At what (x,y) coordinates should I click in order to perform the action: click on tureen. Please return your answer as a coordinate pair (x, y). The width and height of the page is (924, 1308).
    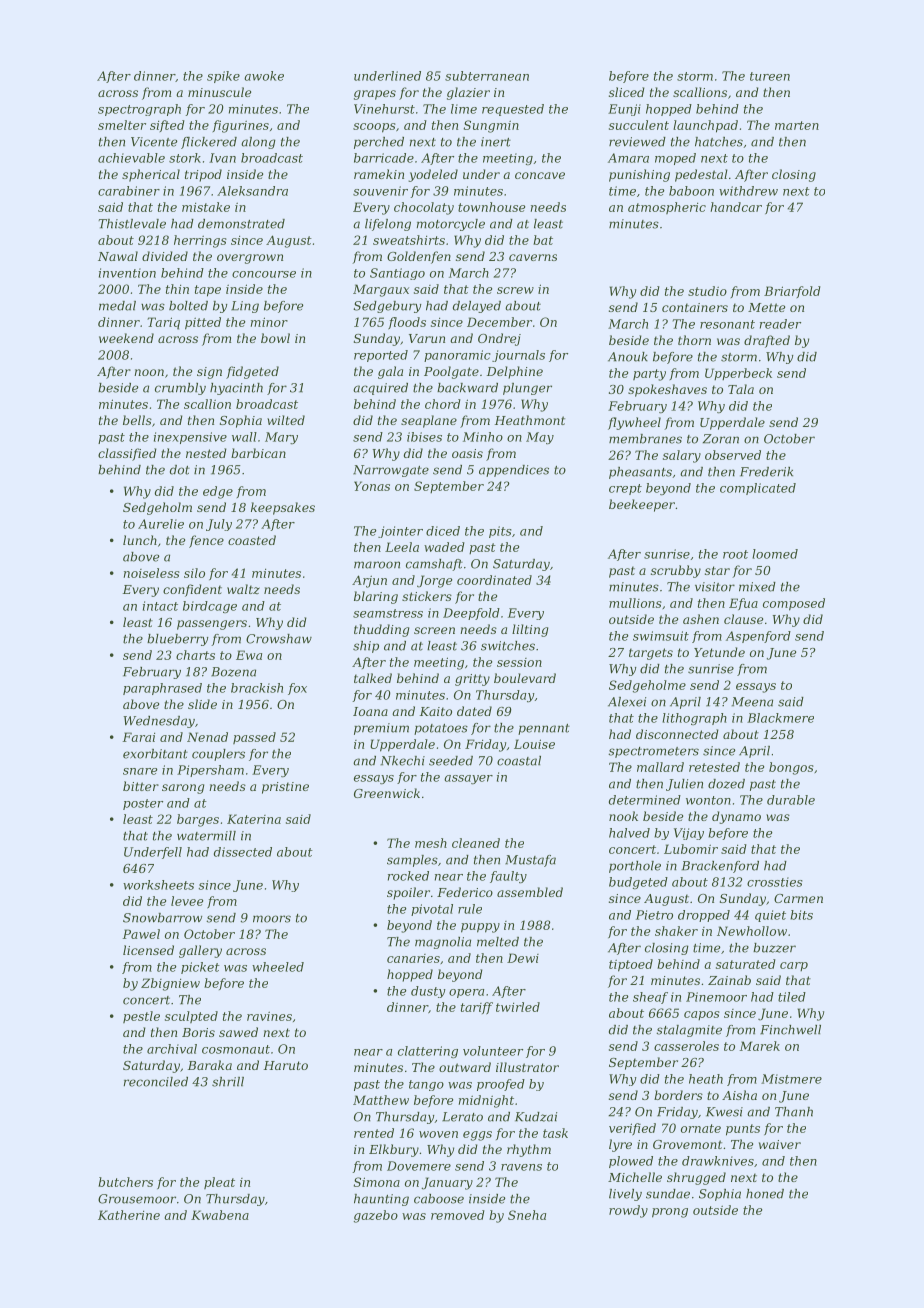
    Looking at the image, I should click on (770, 76).
